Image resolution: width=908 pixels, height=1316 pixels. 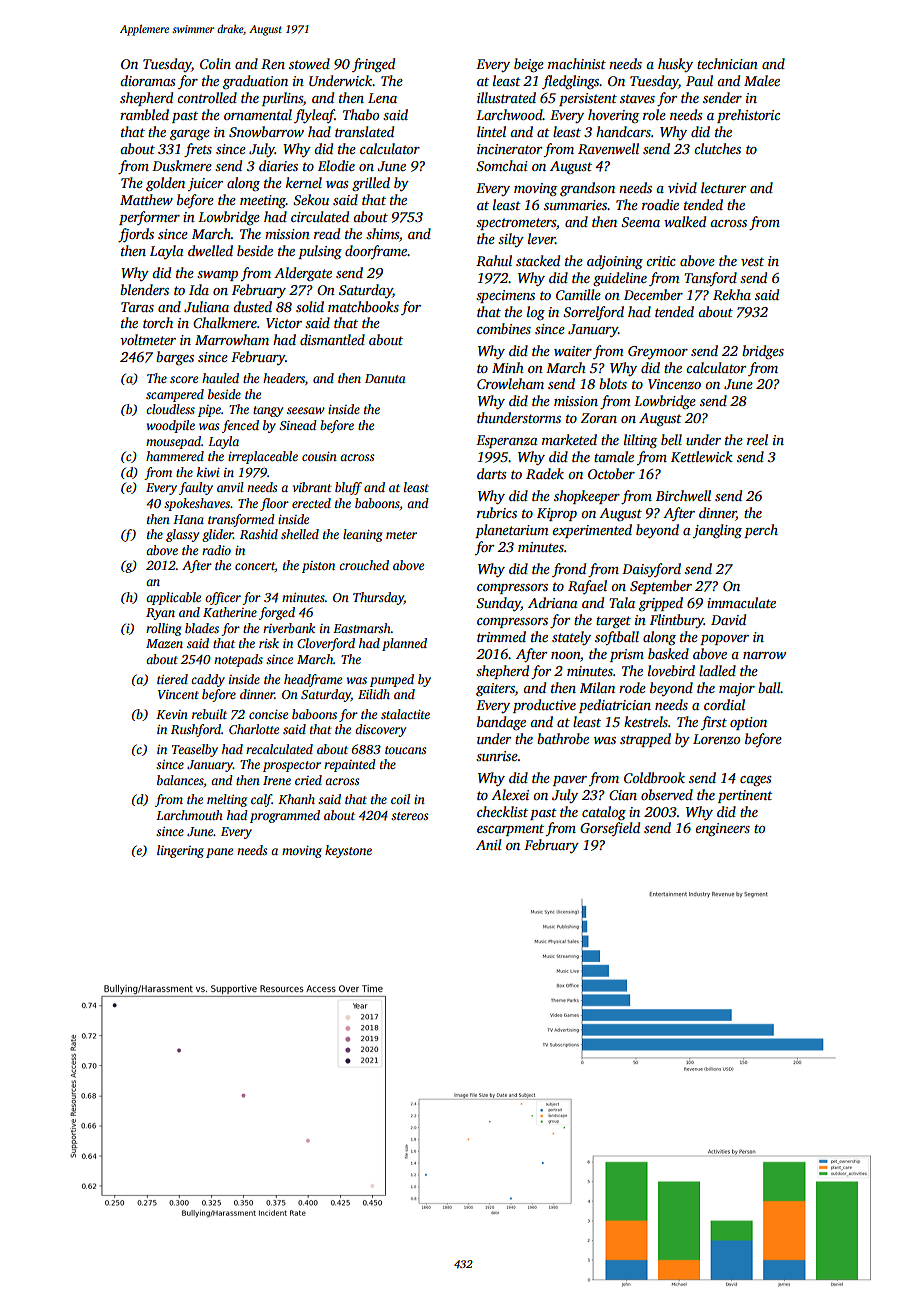 What do you see at coordinates (219, 853) in the page?
I see `pane` at bounding box center [219, 853].
